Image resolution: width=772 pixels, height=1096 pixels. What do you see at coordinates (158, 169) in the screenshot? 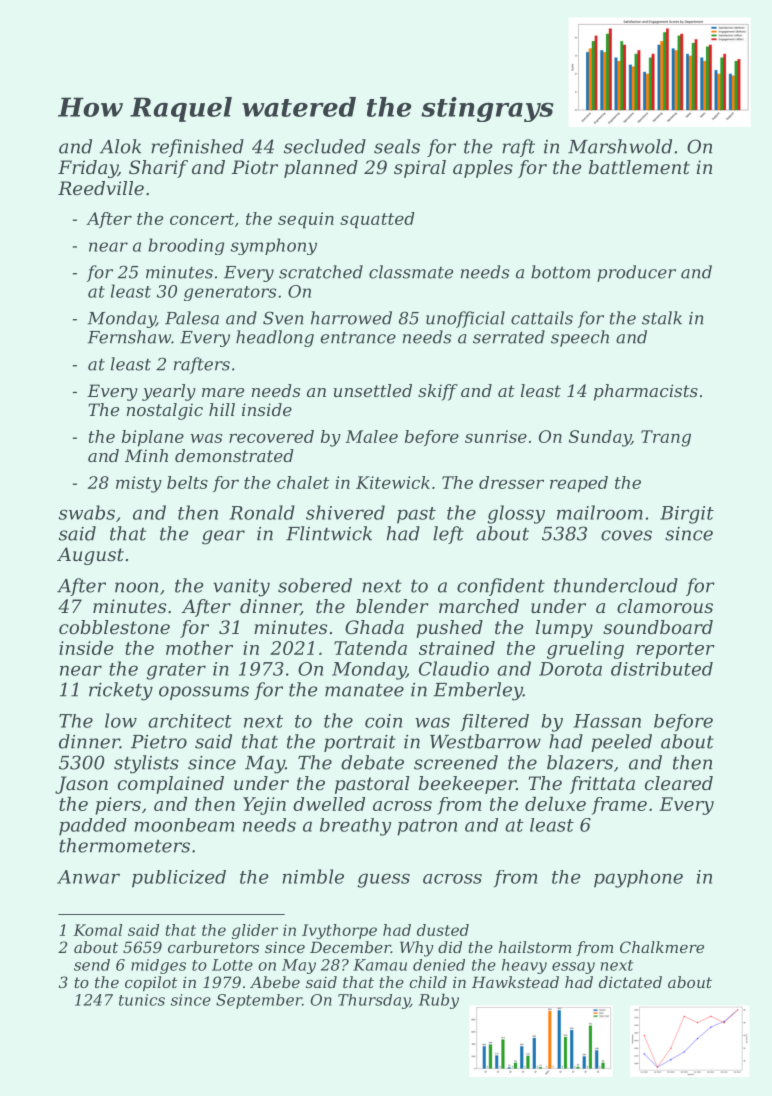
I see `Sharif` at bounding box center [158, 169].
